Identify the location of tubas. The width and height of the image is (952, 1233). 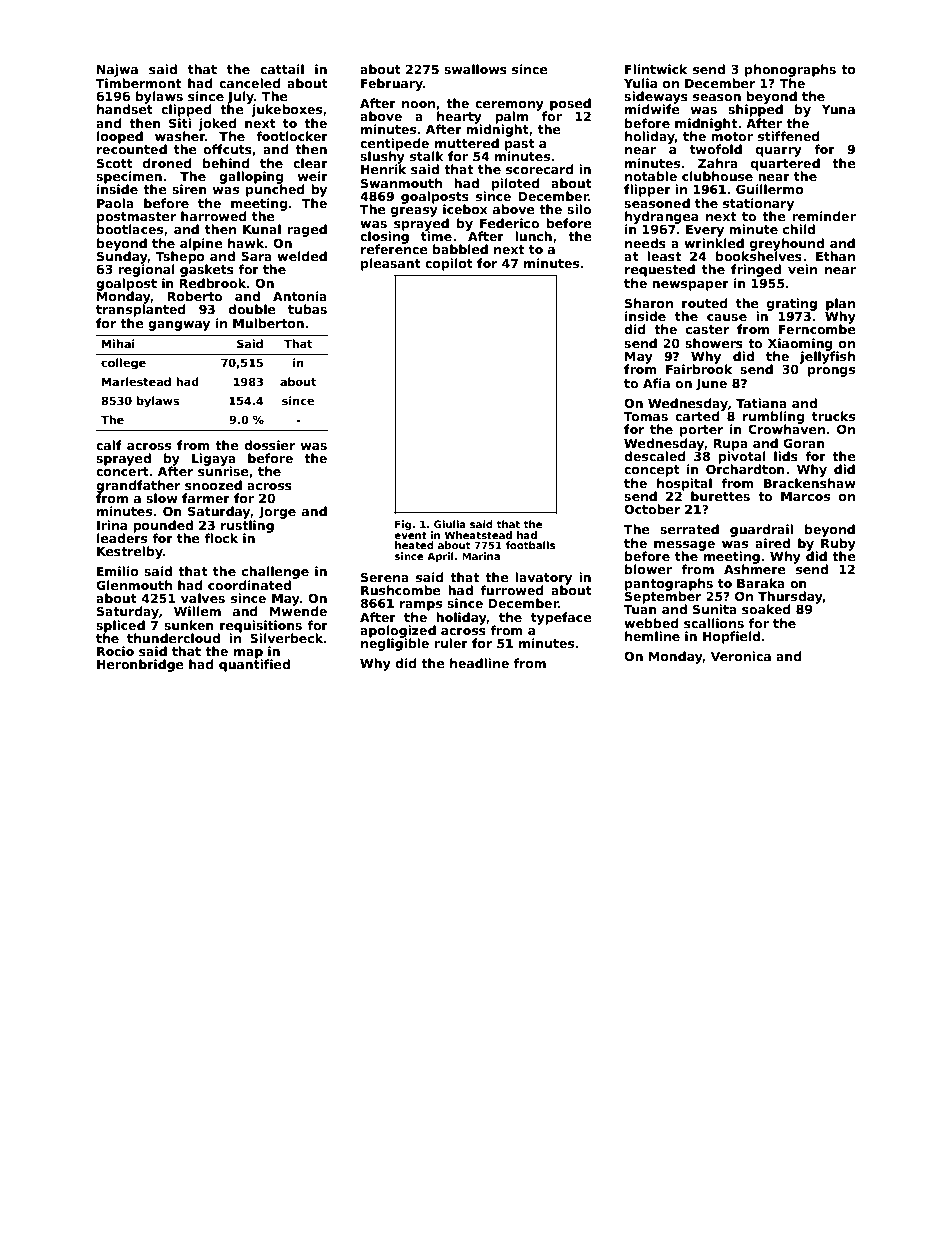
(307, 309).
